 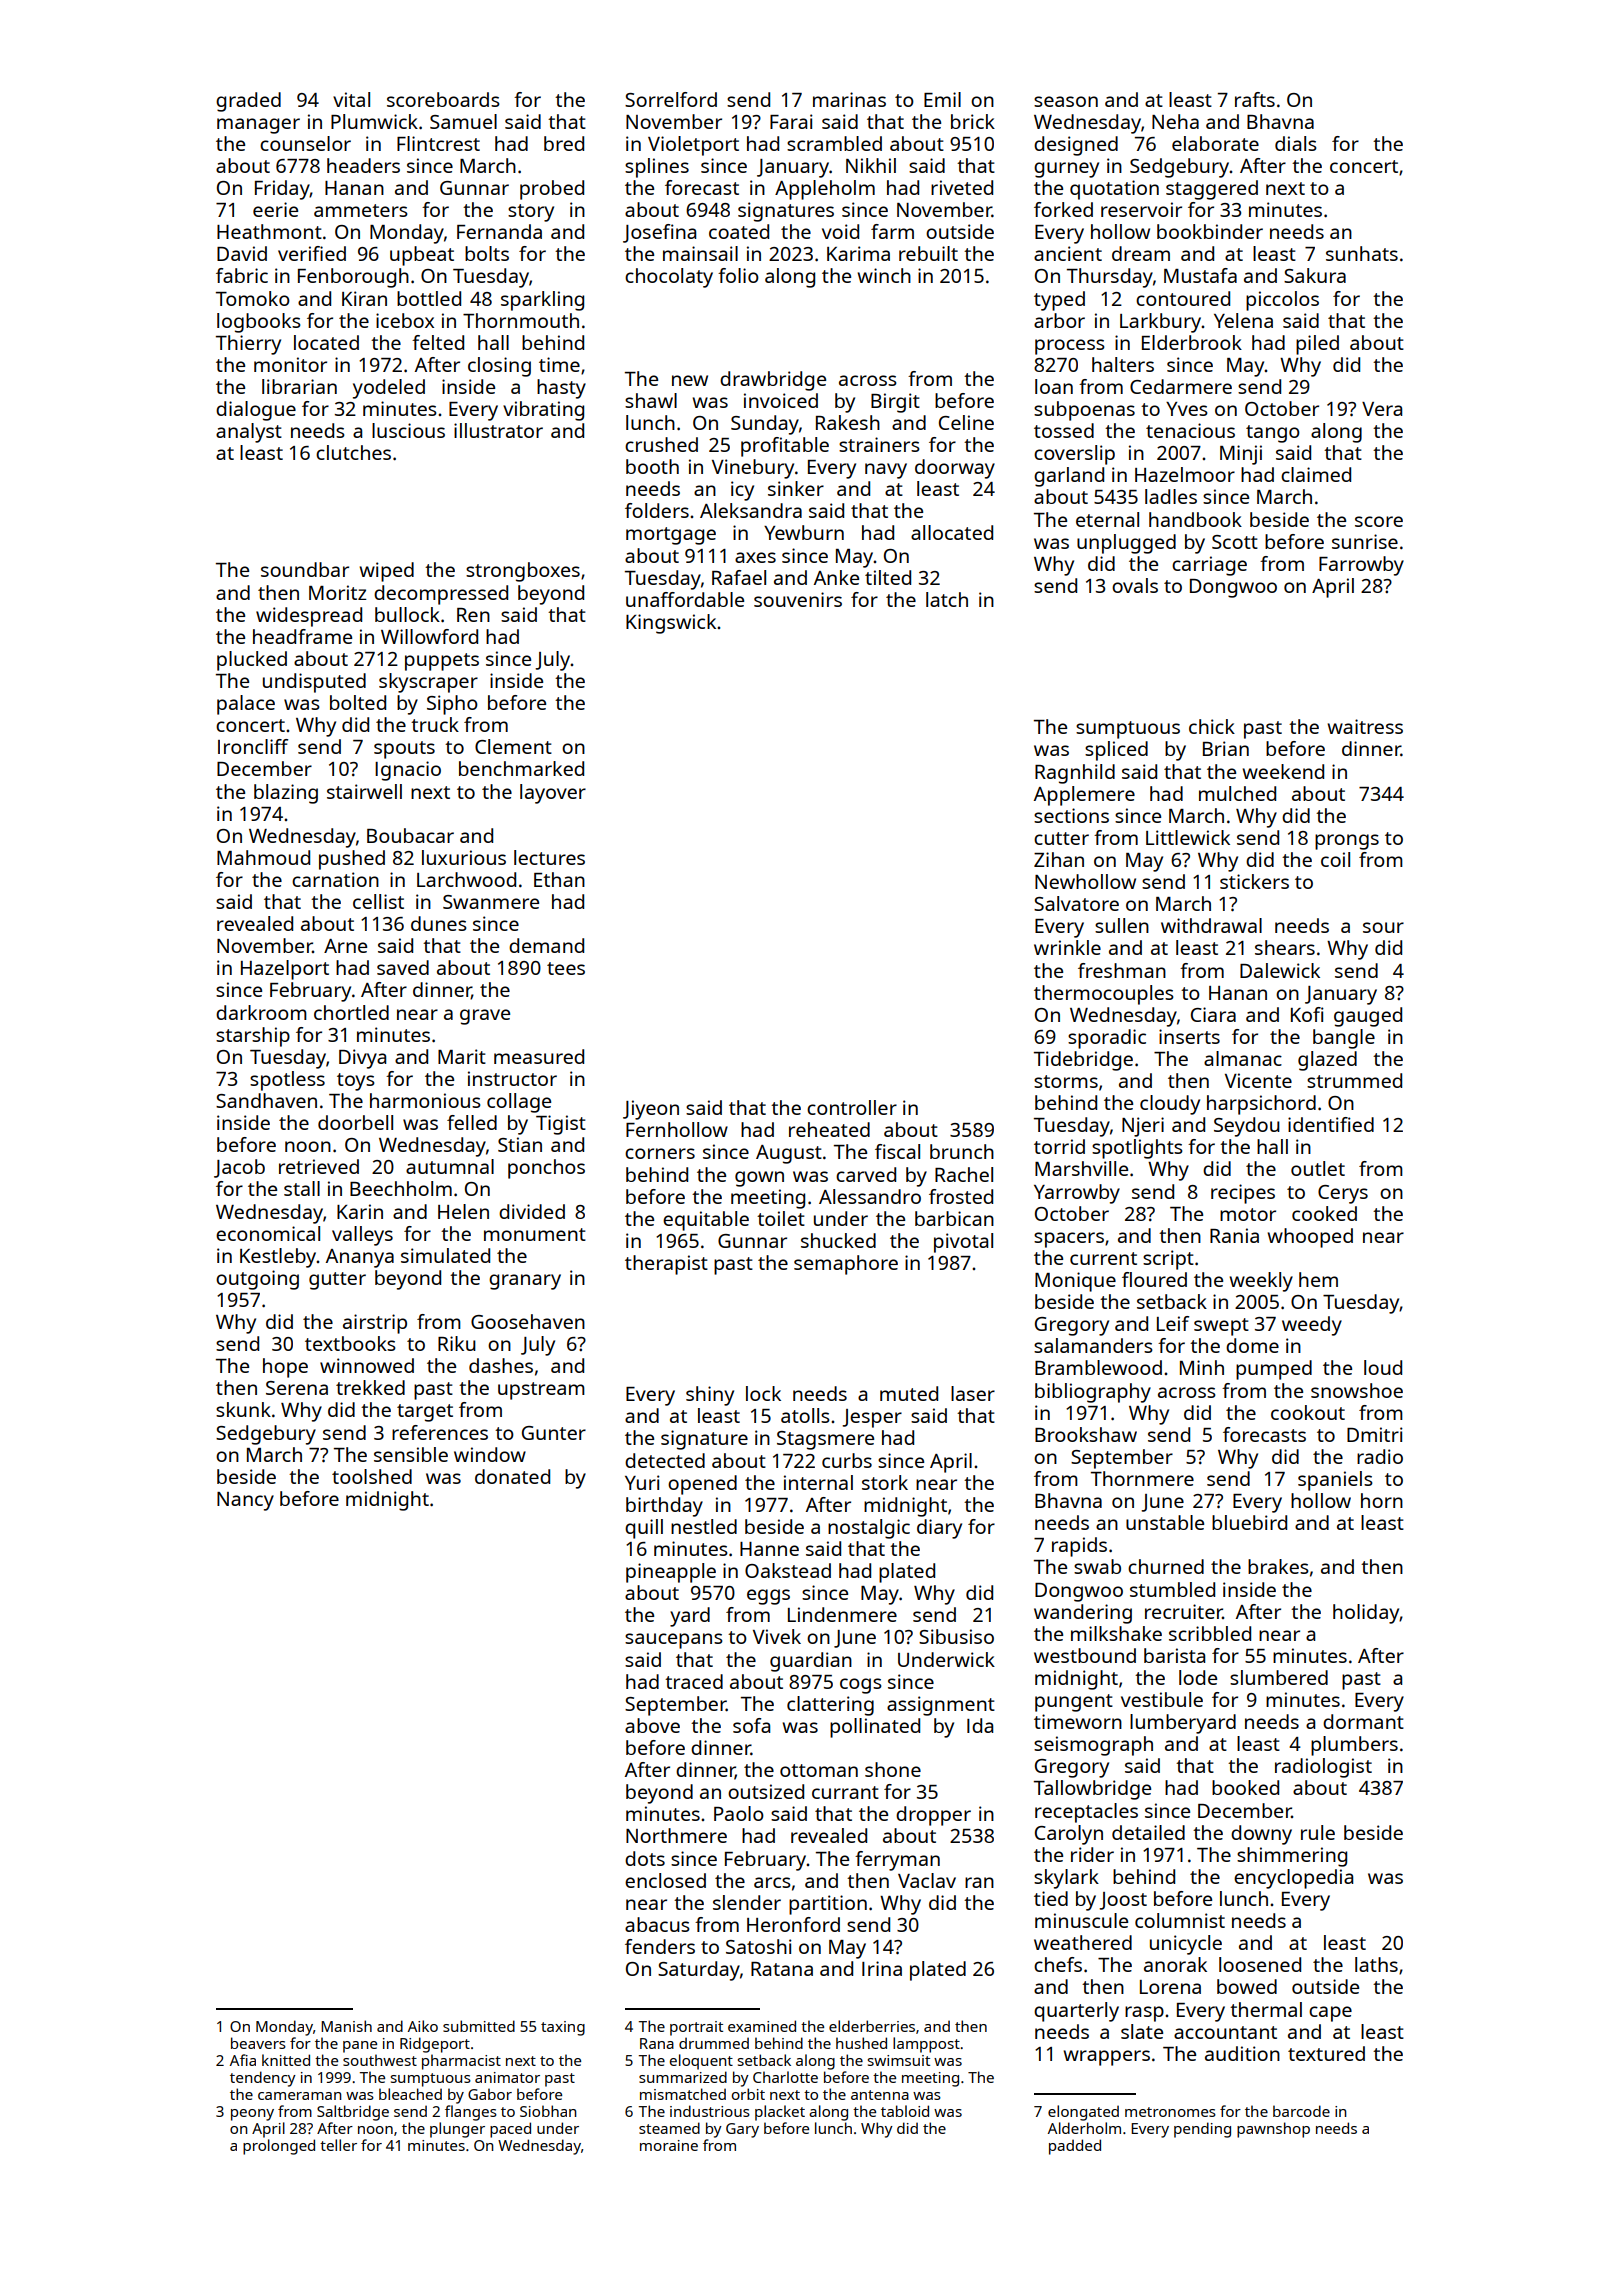 What do you see at coordinates (1361, 566) in the page?
I see `Farrowby` at bounding box center [1361, 566].
